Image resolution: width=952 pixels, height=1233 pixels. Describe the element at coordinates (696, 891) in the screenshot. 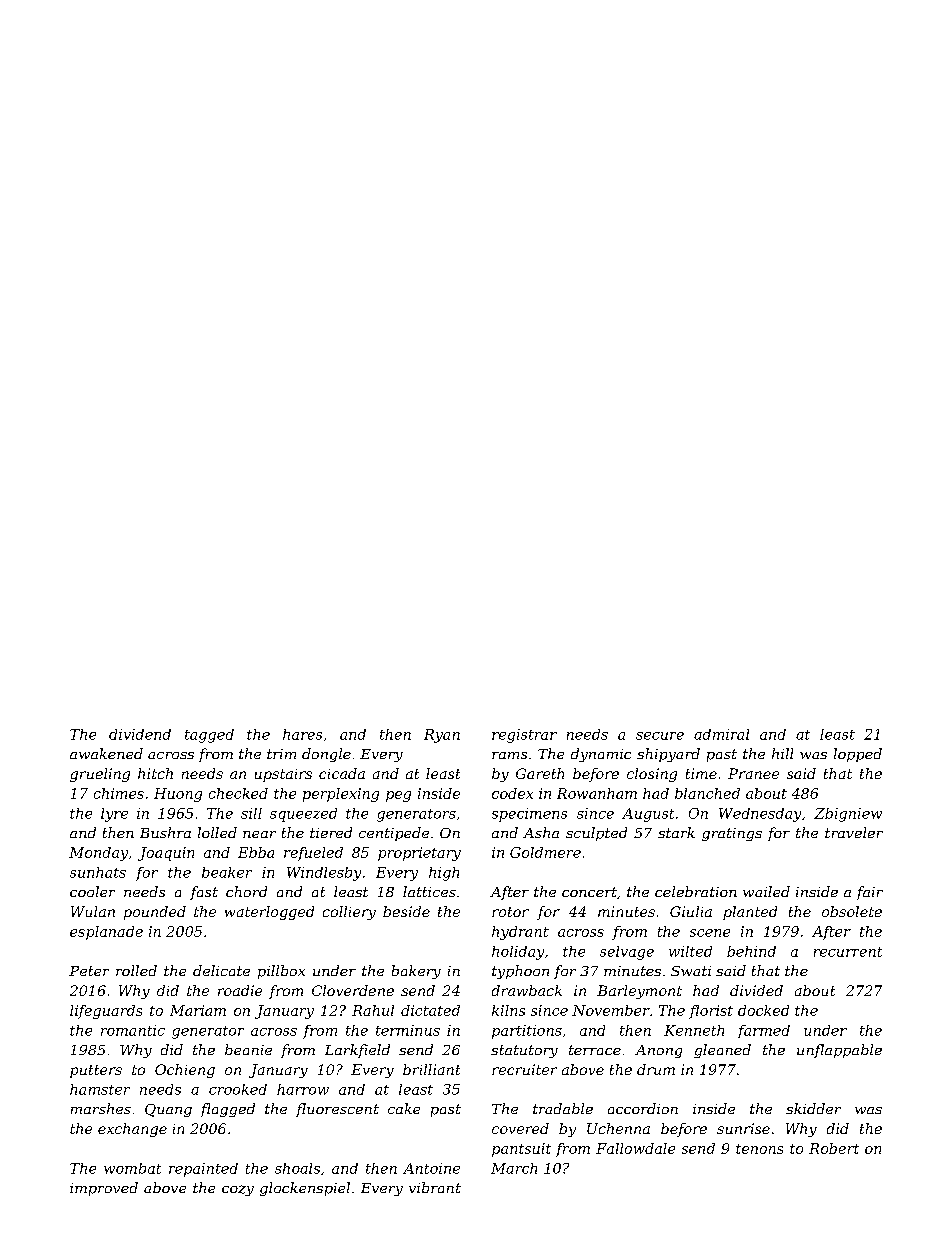

I see `celebration` at that location.
